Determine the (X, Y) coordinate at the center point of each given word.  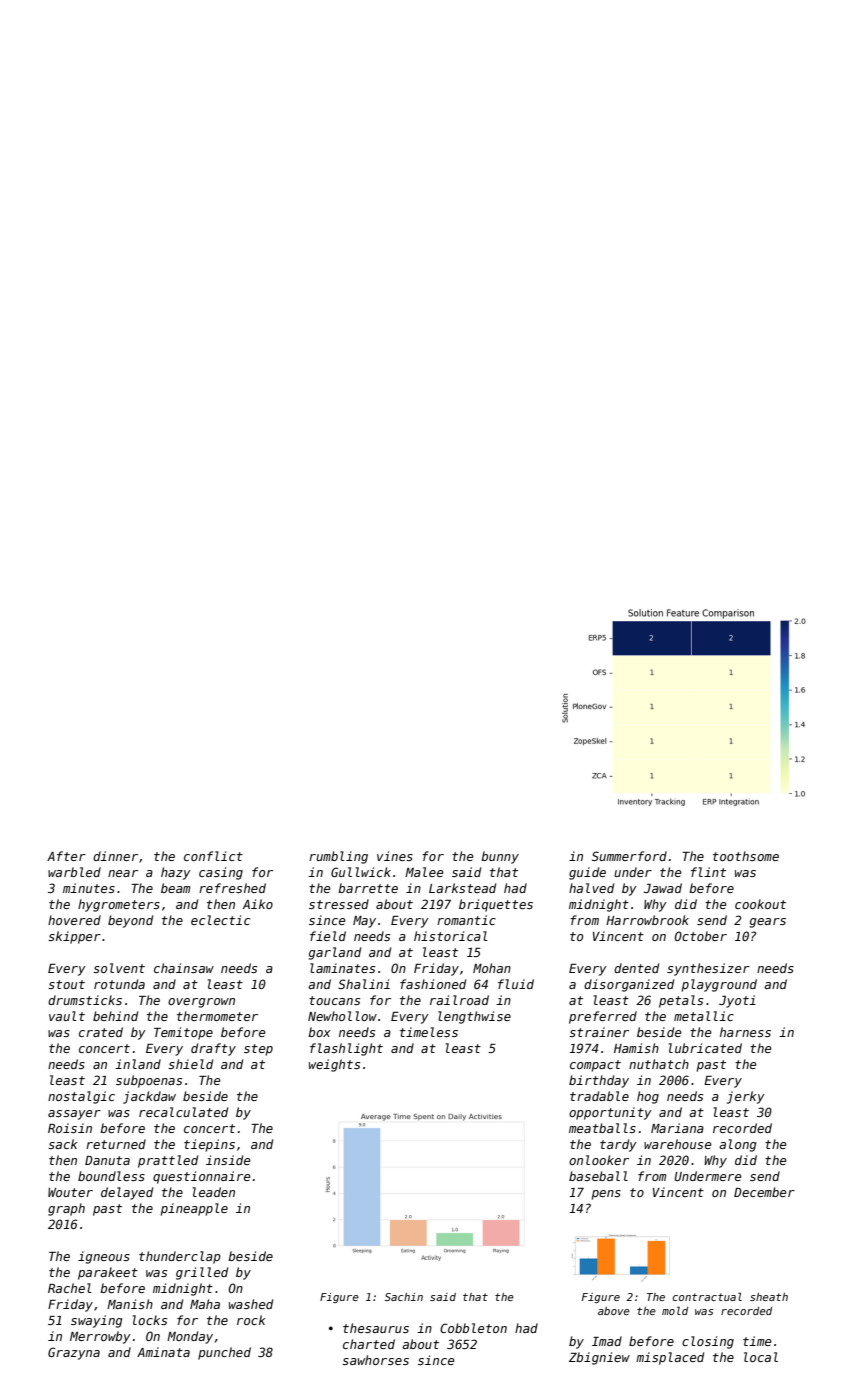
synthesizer (708, 969)
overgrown (201, 1003)
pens (606, 1195)
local (761, 1357)
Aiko (258, 904)
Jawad (663, 888)
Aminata (163, 1352)
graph (66, 1209)
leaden (214, 1192)
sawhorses (375, 1360)
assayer (74, 1115)
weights (334, 1065)
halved (591, 888)
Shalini (364, 984)
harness (745, 1032)
